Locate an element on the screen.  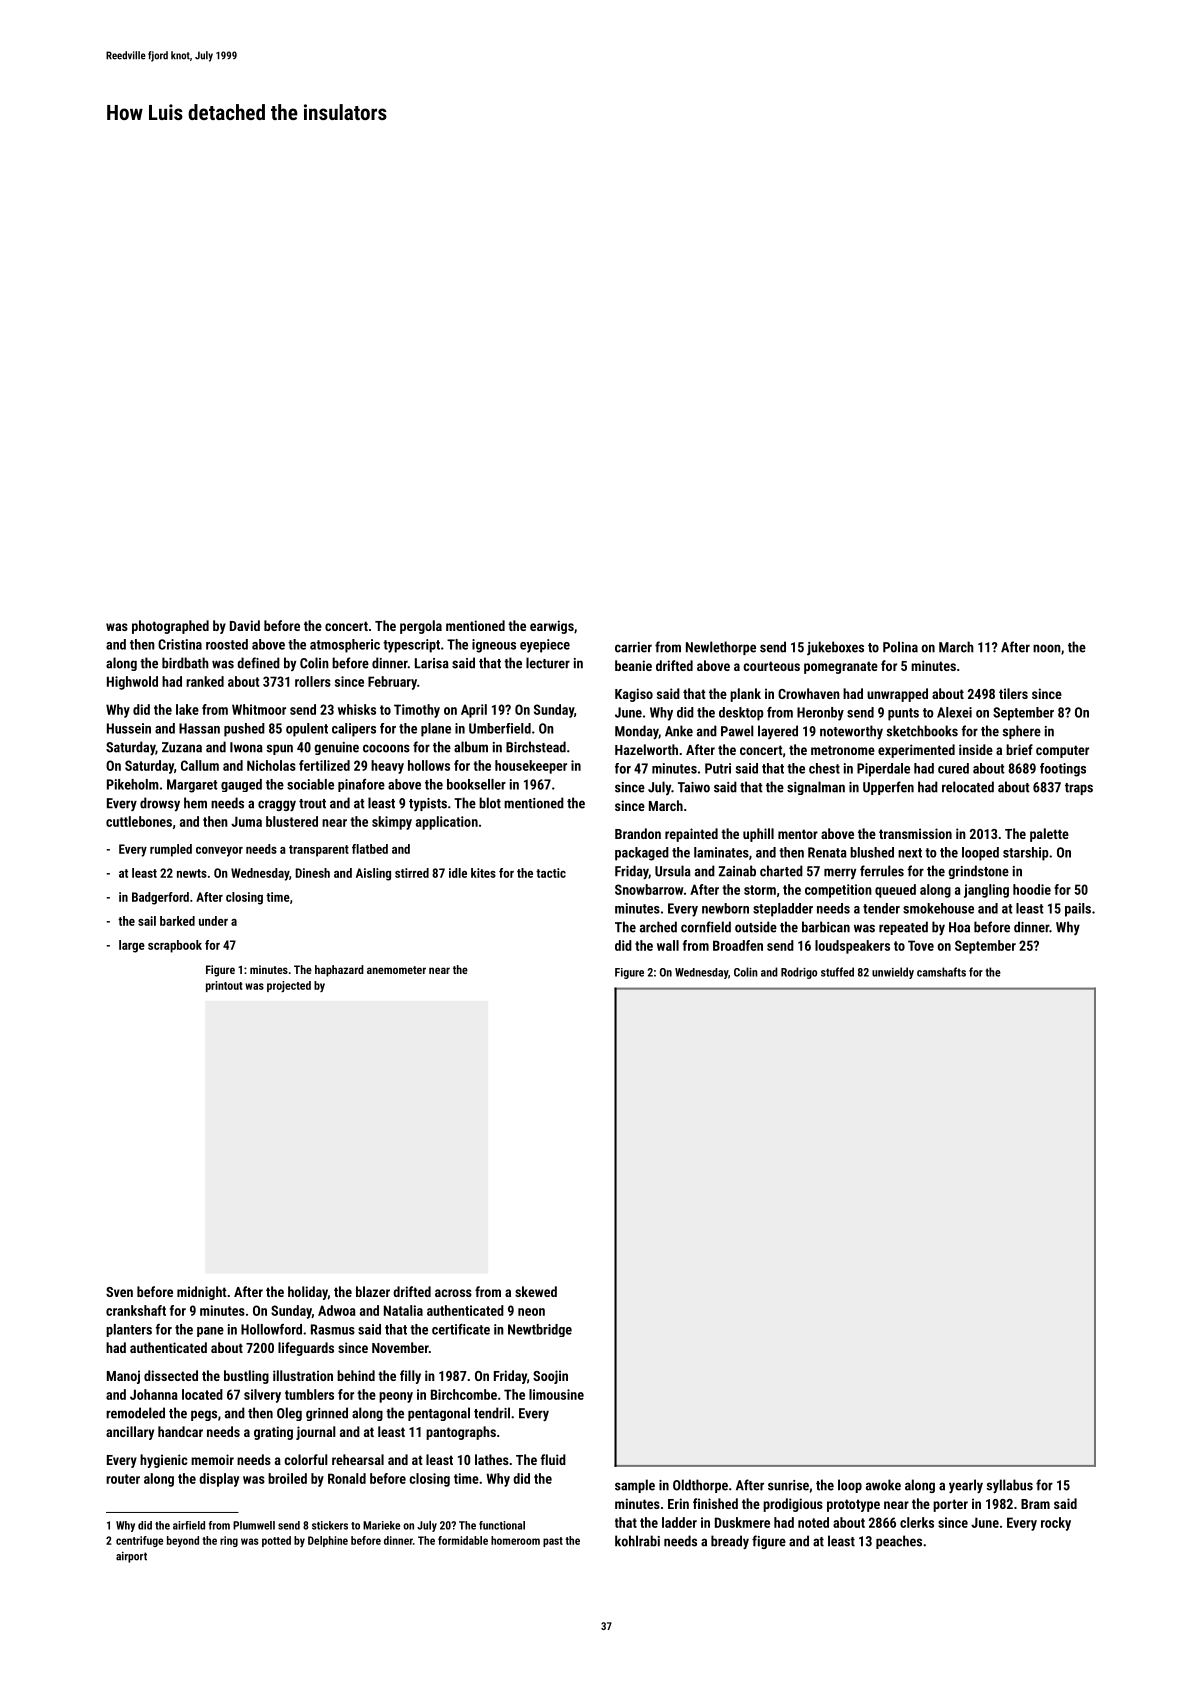
Newtbridge is located at coordinates (540, 1330).
